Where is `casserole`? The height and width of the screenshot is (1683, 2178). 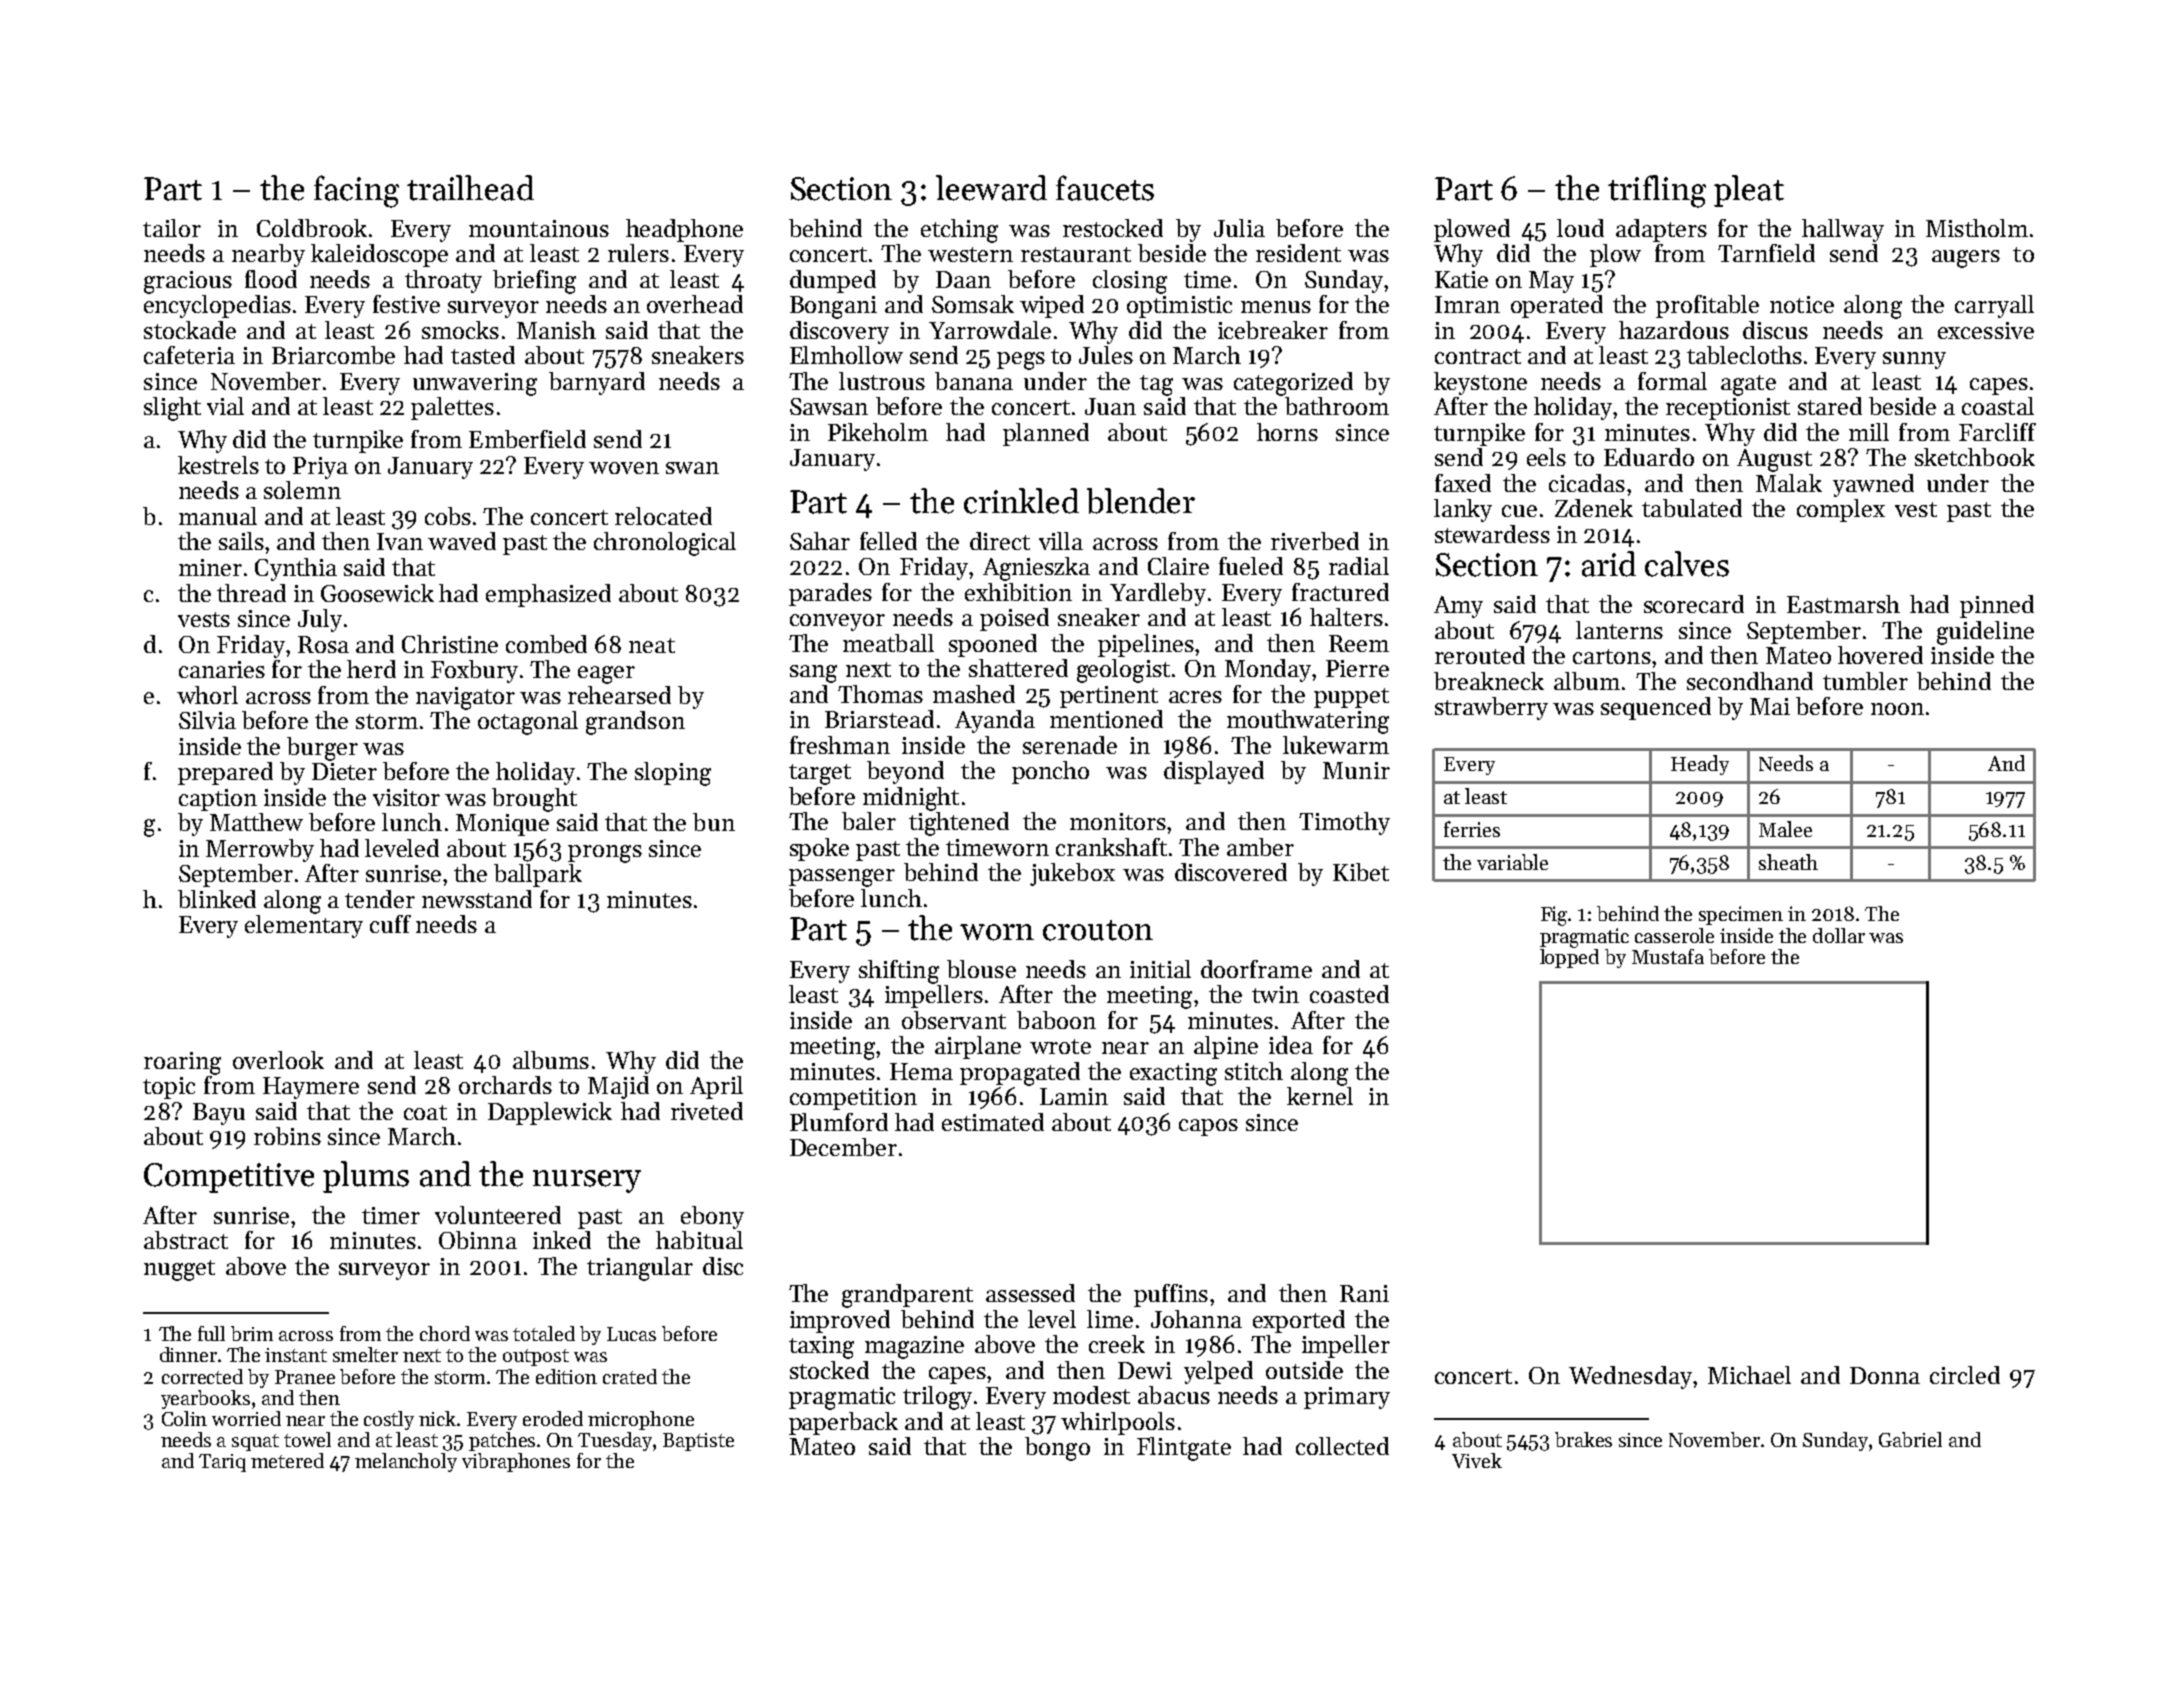
casserole is located at coordinates (1674, 935).
